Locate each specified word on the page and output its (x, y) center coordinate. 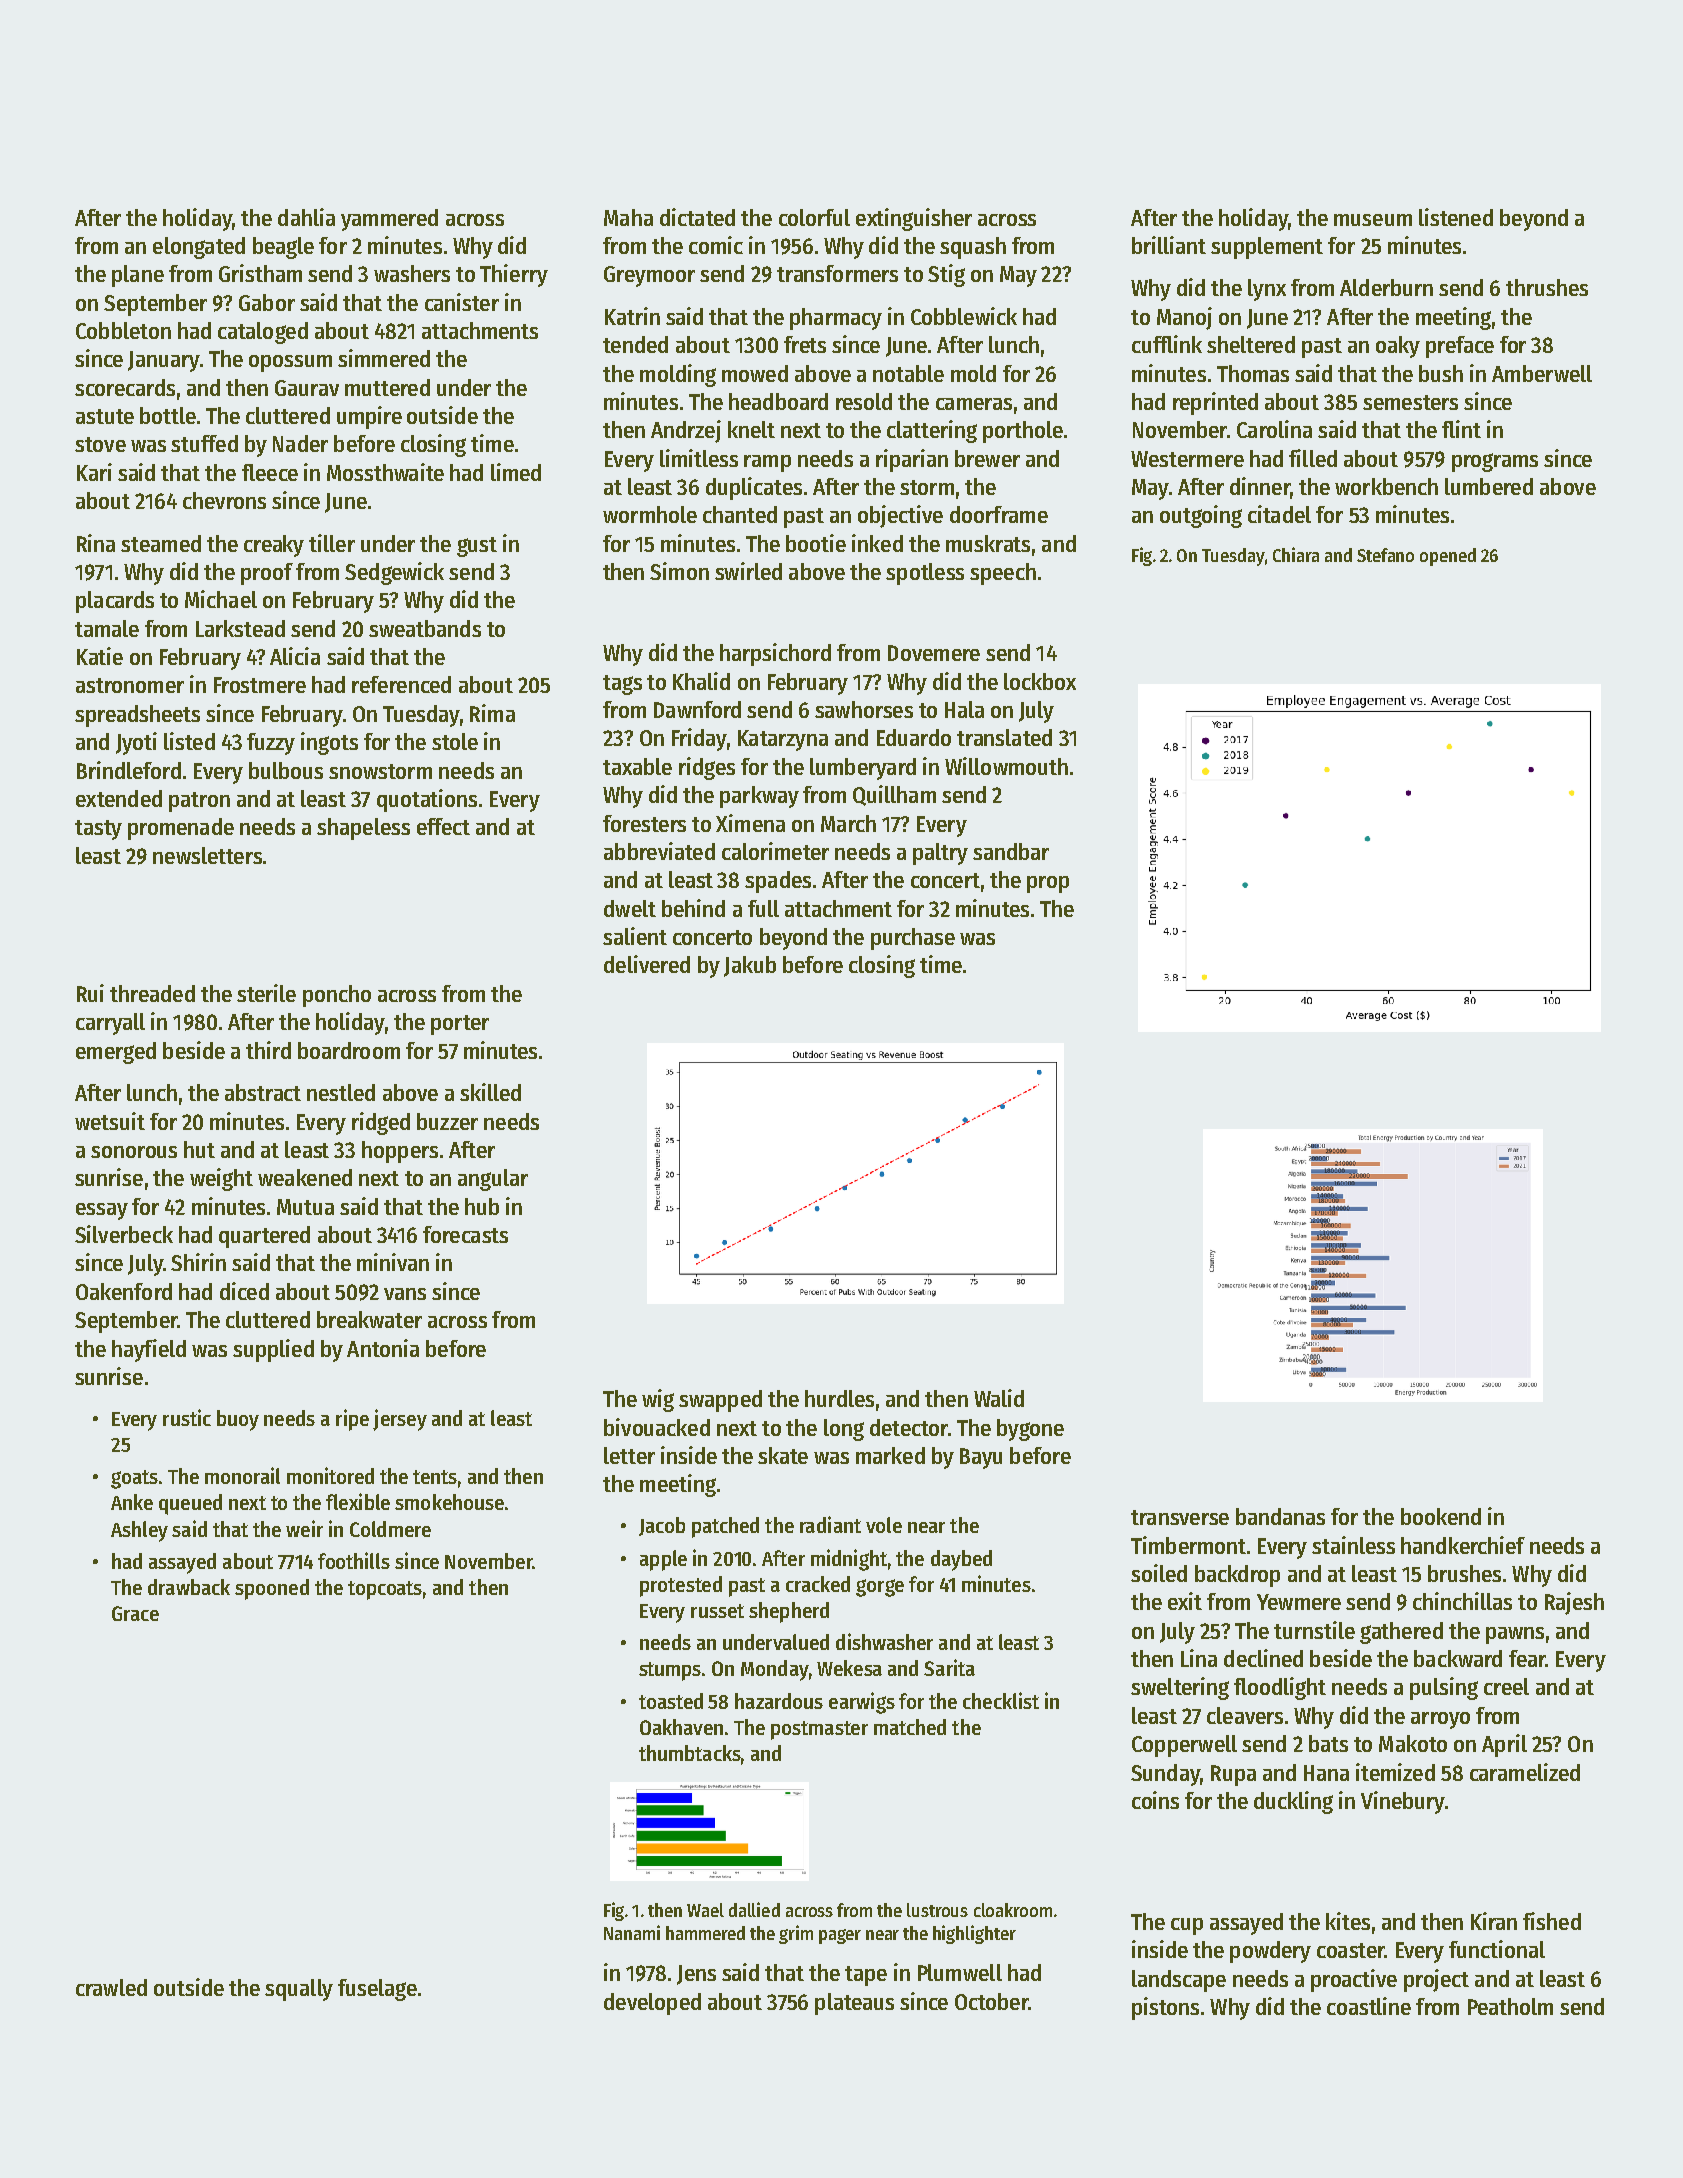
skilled (490, 1092)
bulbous (286, 770)
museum (1373, 220)
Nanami (632, 1932)
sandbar (1011, 851)
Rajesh (1574, 1603)
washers (412, 273)
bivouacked (657, 1427)
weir (304, 1528)
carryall (110, 1024)
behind (693, 908)
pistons (1165, 2008)
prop (1048, 884)
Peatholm (1510, 2006)
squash (973, 248)
